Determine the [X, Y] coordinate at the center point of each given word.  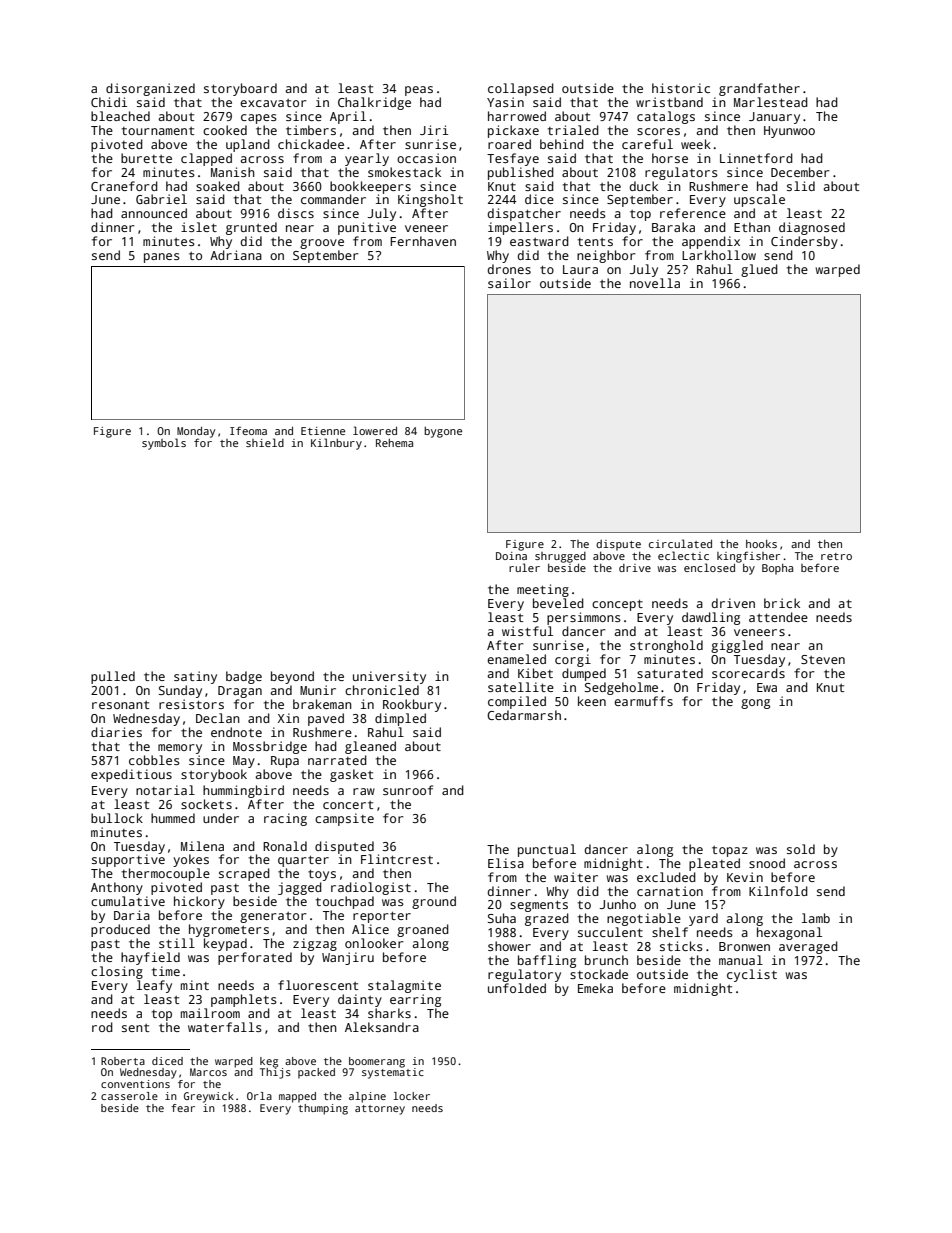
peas [419, 91]
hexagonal [789, 933]
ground [434, 902]
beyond [292, 677]
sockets [206, 804]
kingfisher [748, 557]
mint [195, 985]
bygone [443, 432]
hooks [761, 544]
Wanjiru [348, 958]
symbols [164, 444]
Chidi [109, 102]
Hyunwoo [789, 132]
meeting [543, 590]
